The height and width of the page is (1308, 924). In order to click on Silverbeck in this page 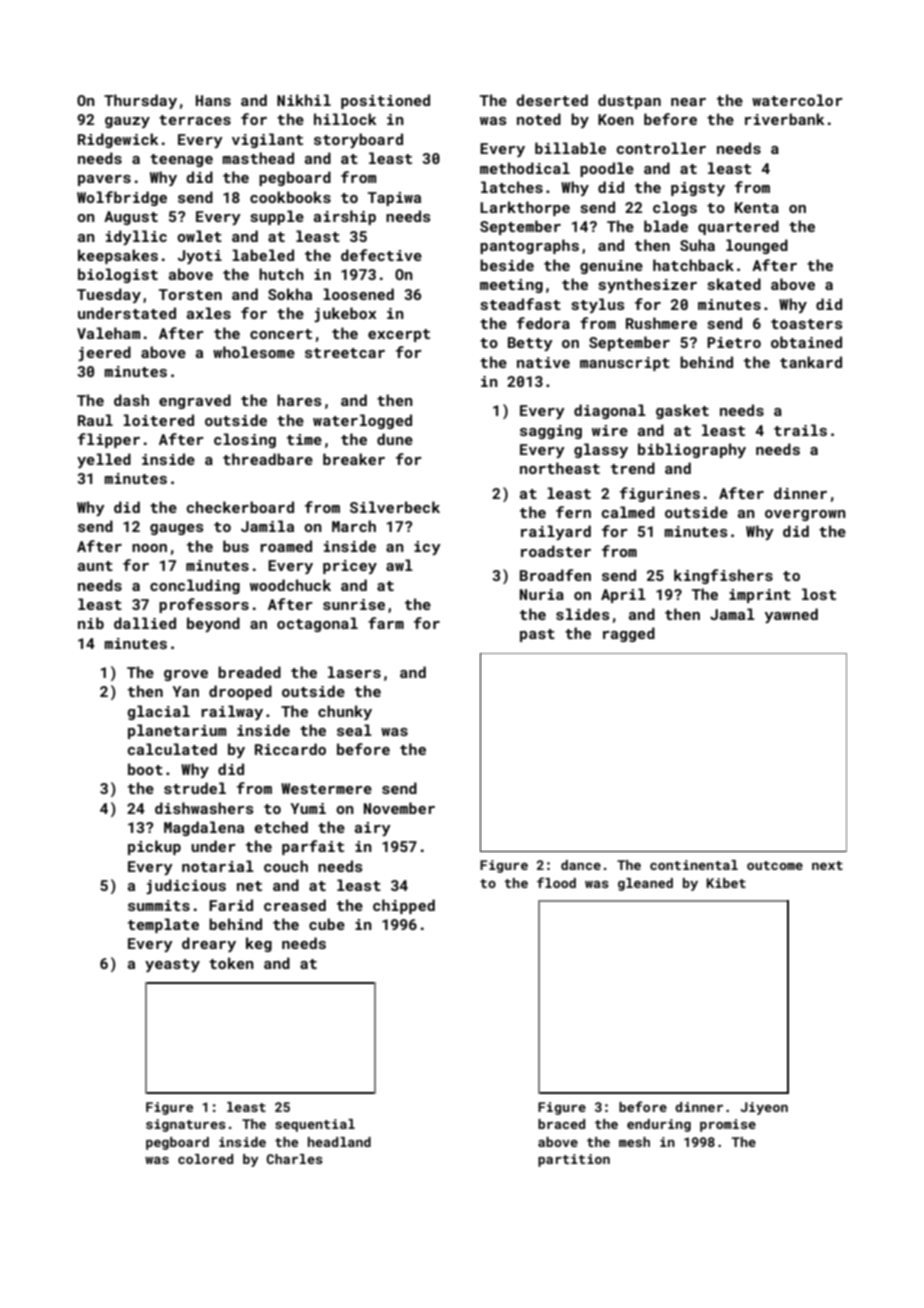, I will do `click(395, 507)`.
